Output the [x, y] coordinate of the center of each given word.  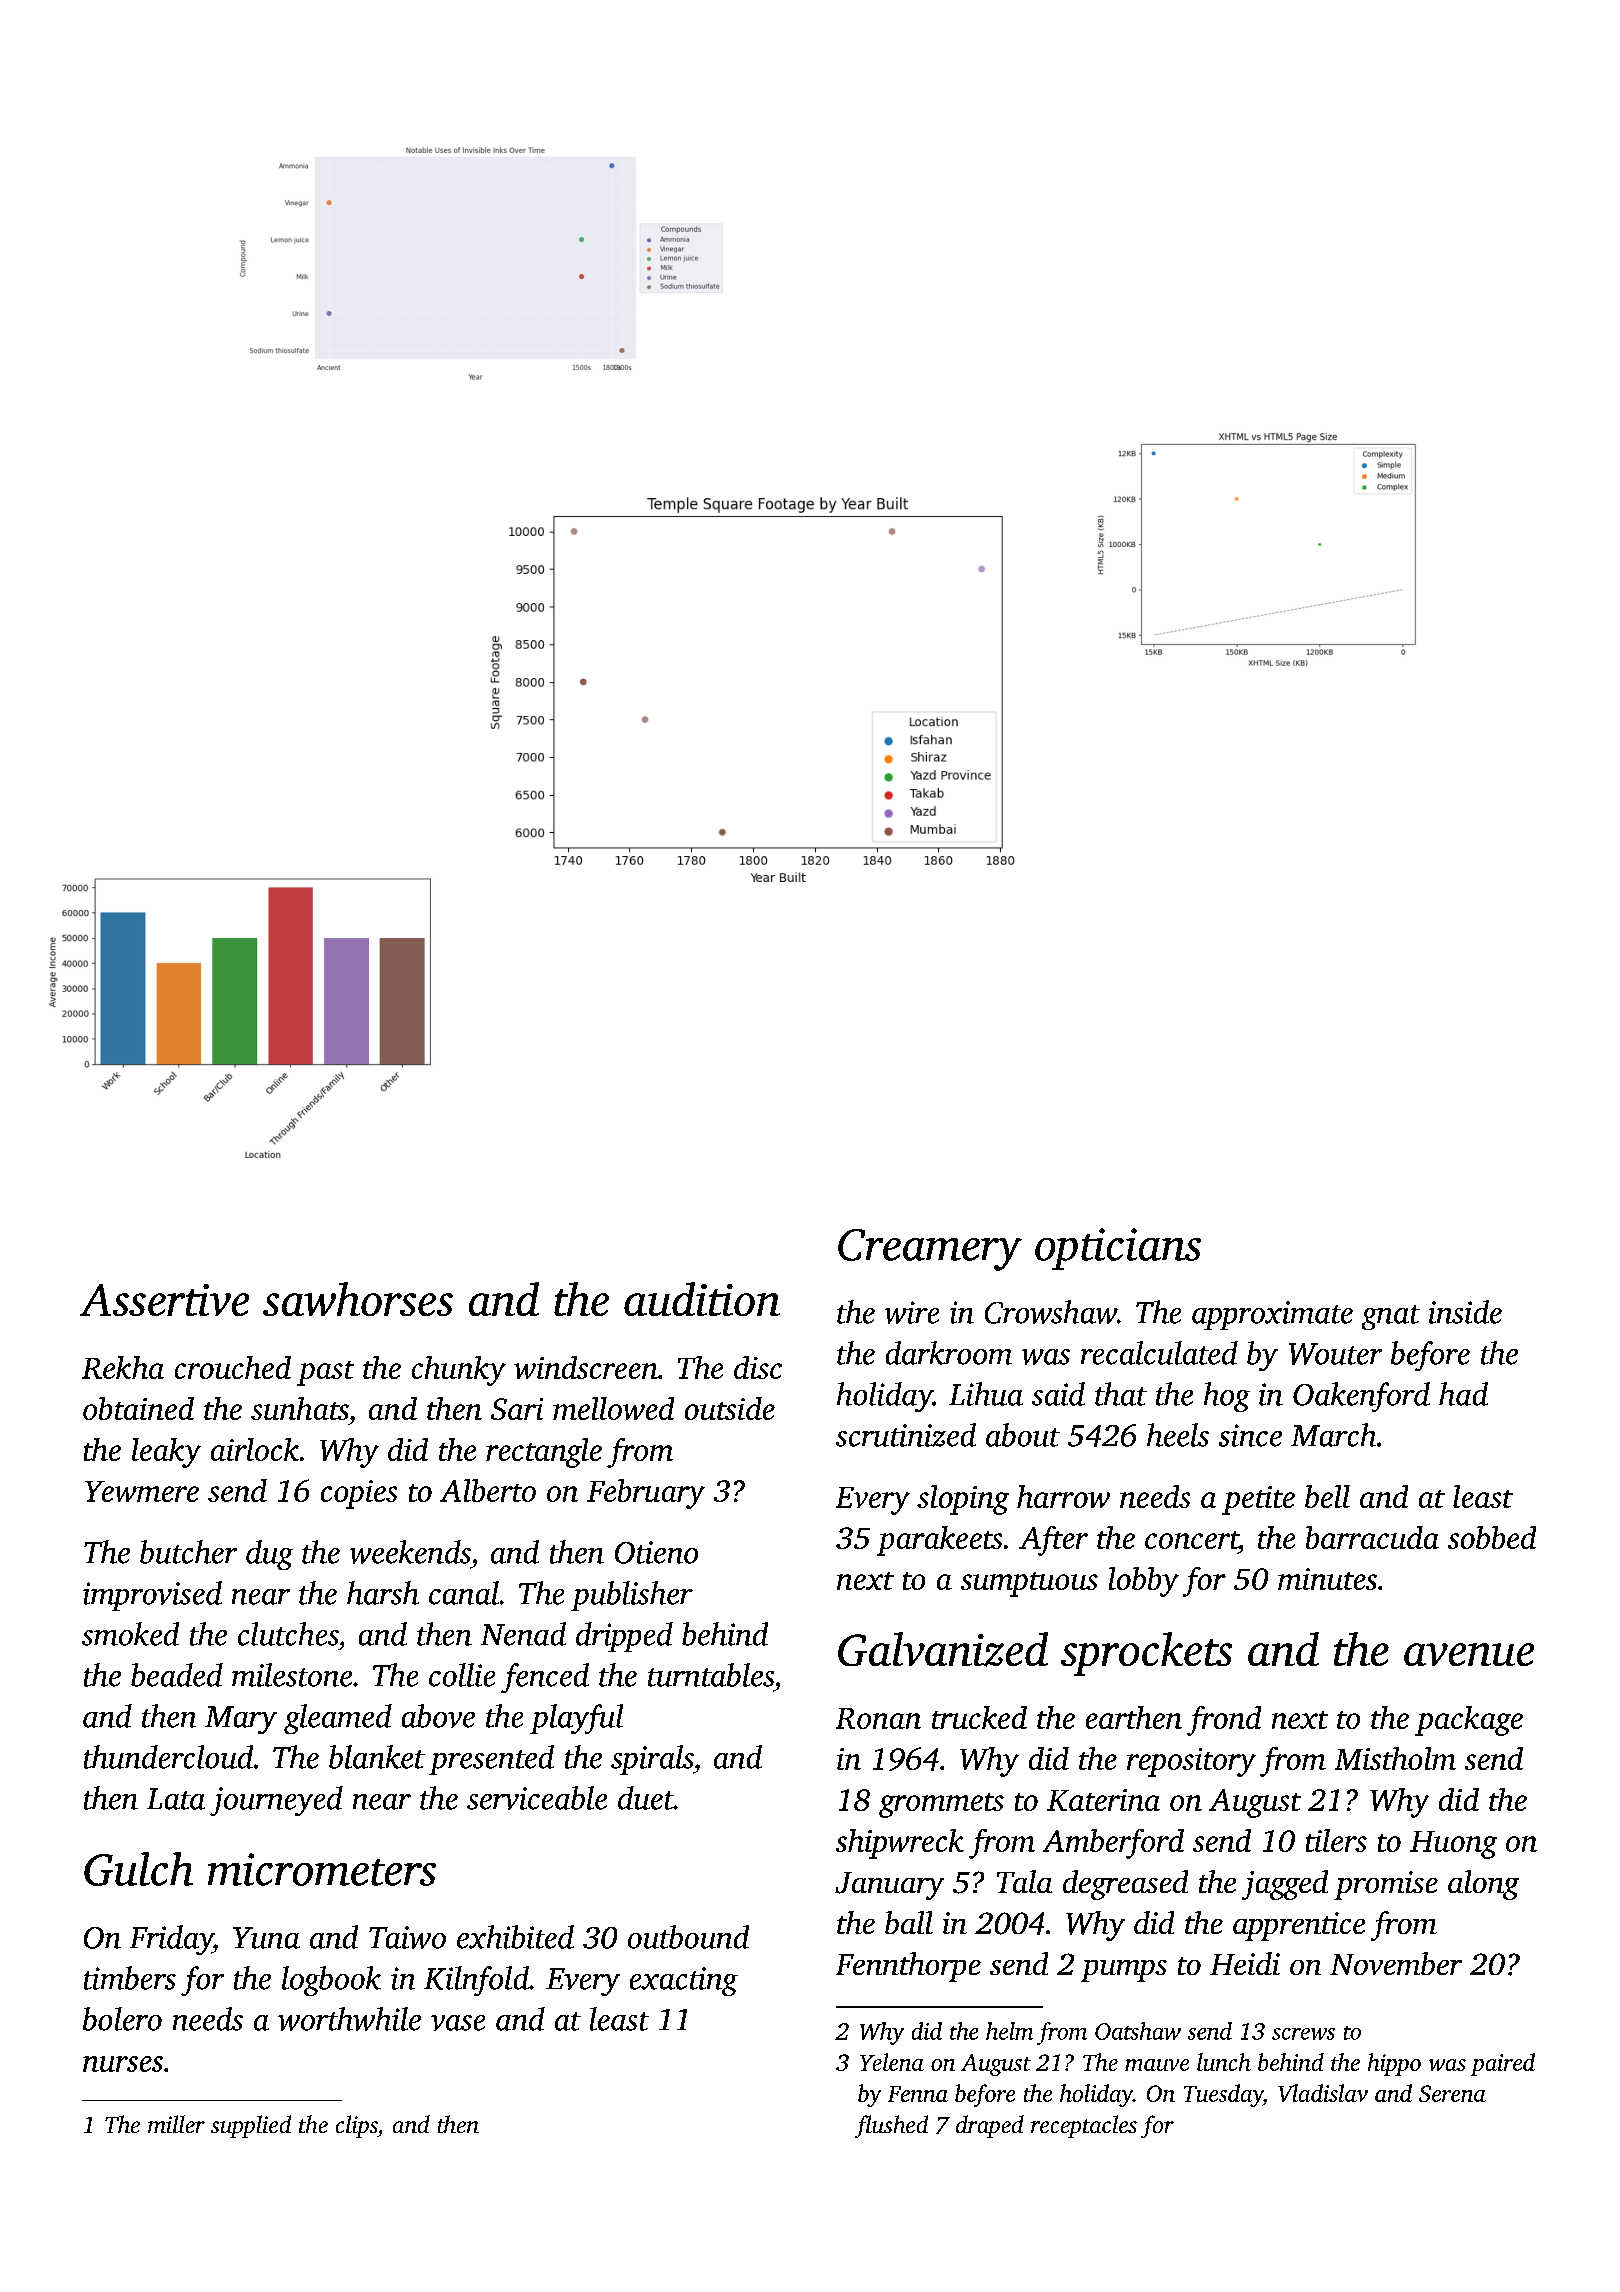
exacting [684, 1981]
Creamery [930, 1250]
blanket [377, 1757]
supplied [251, 2126]
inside [1465, 1312]
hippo [1394, 2064]
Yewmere [142, 1491]
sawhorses [358, 1299]
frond [1224, 1721]
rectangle [544, 1453]
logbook [331, 1981]
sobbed [1492, 1537]
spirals [652, 1760]
